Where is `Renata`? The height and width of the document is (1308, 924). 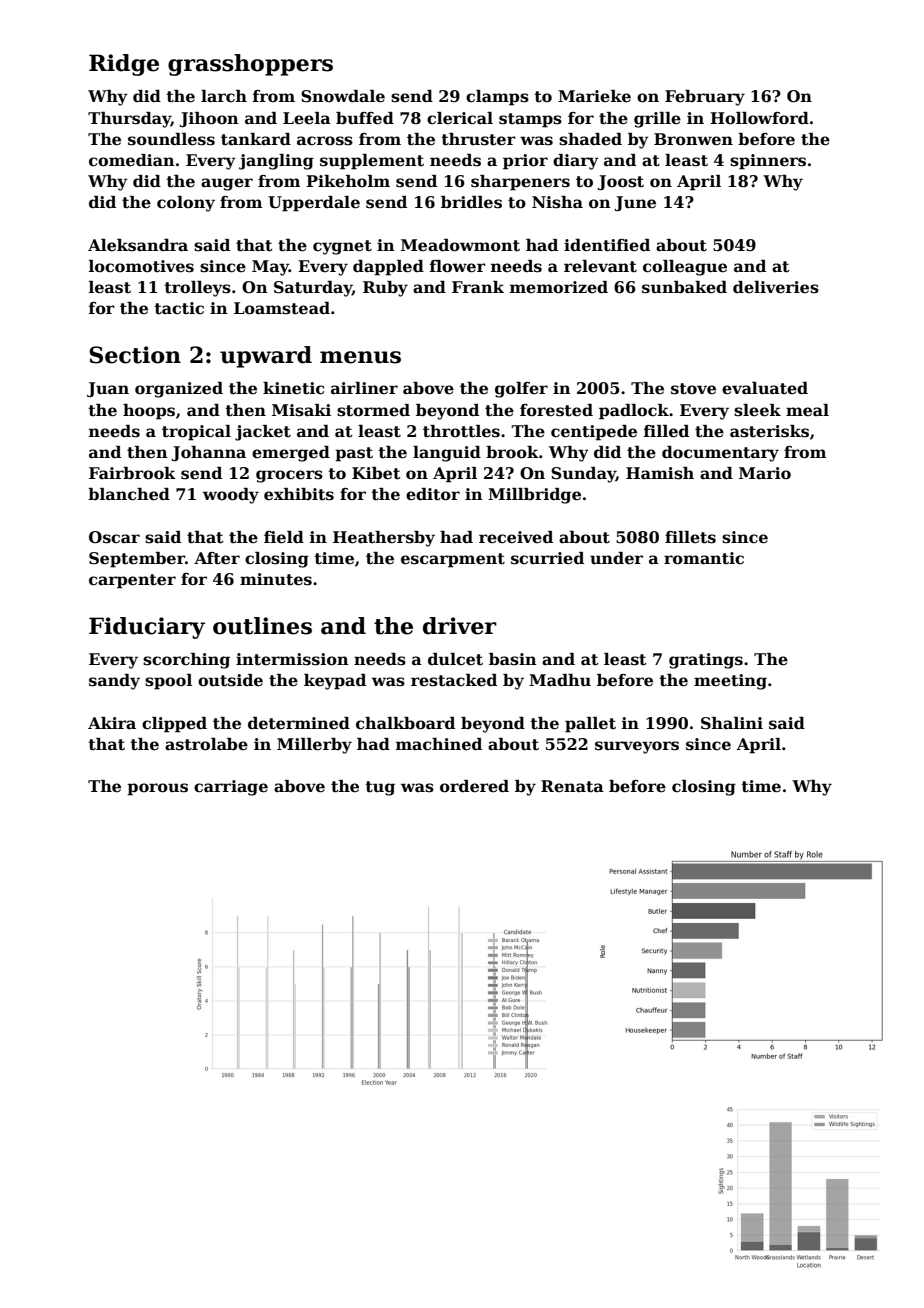 Renata is located at coordinates (572, 786).
